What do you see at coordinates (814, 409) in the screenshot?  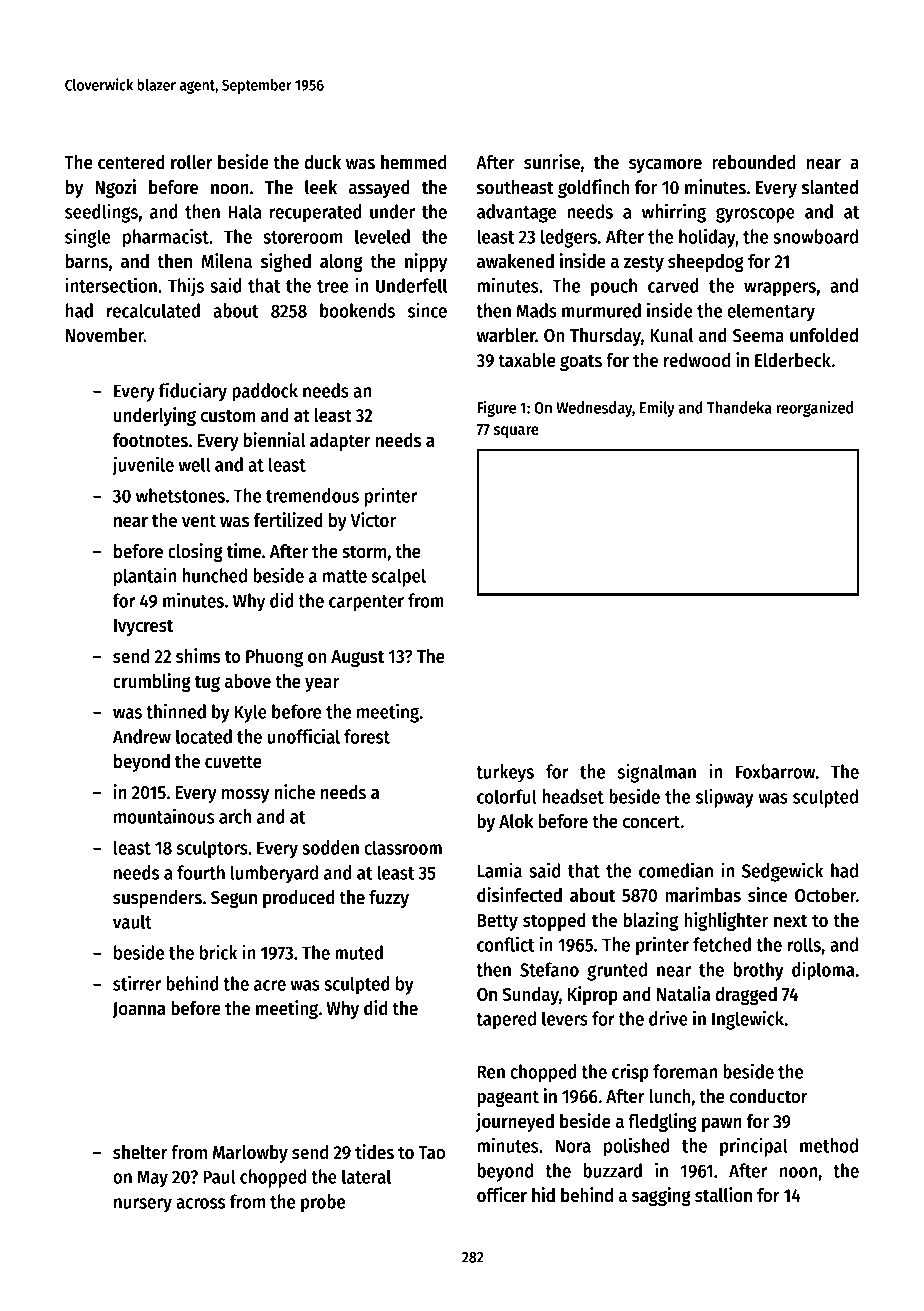 I see `reorganized` at bounding box center [814, 409].
